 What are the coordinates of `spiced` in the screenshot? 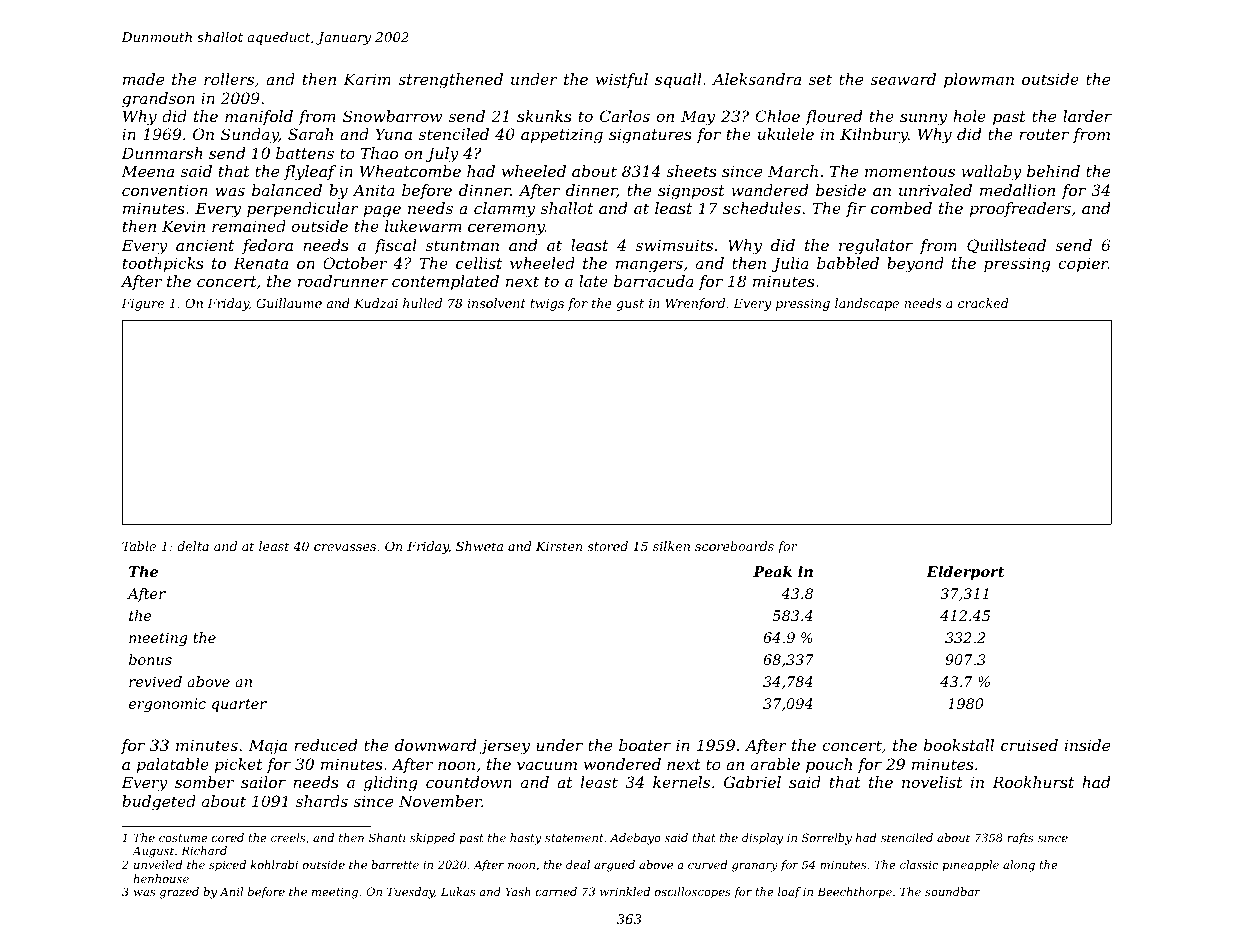 It's located at (227, 866).
